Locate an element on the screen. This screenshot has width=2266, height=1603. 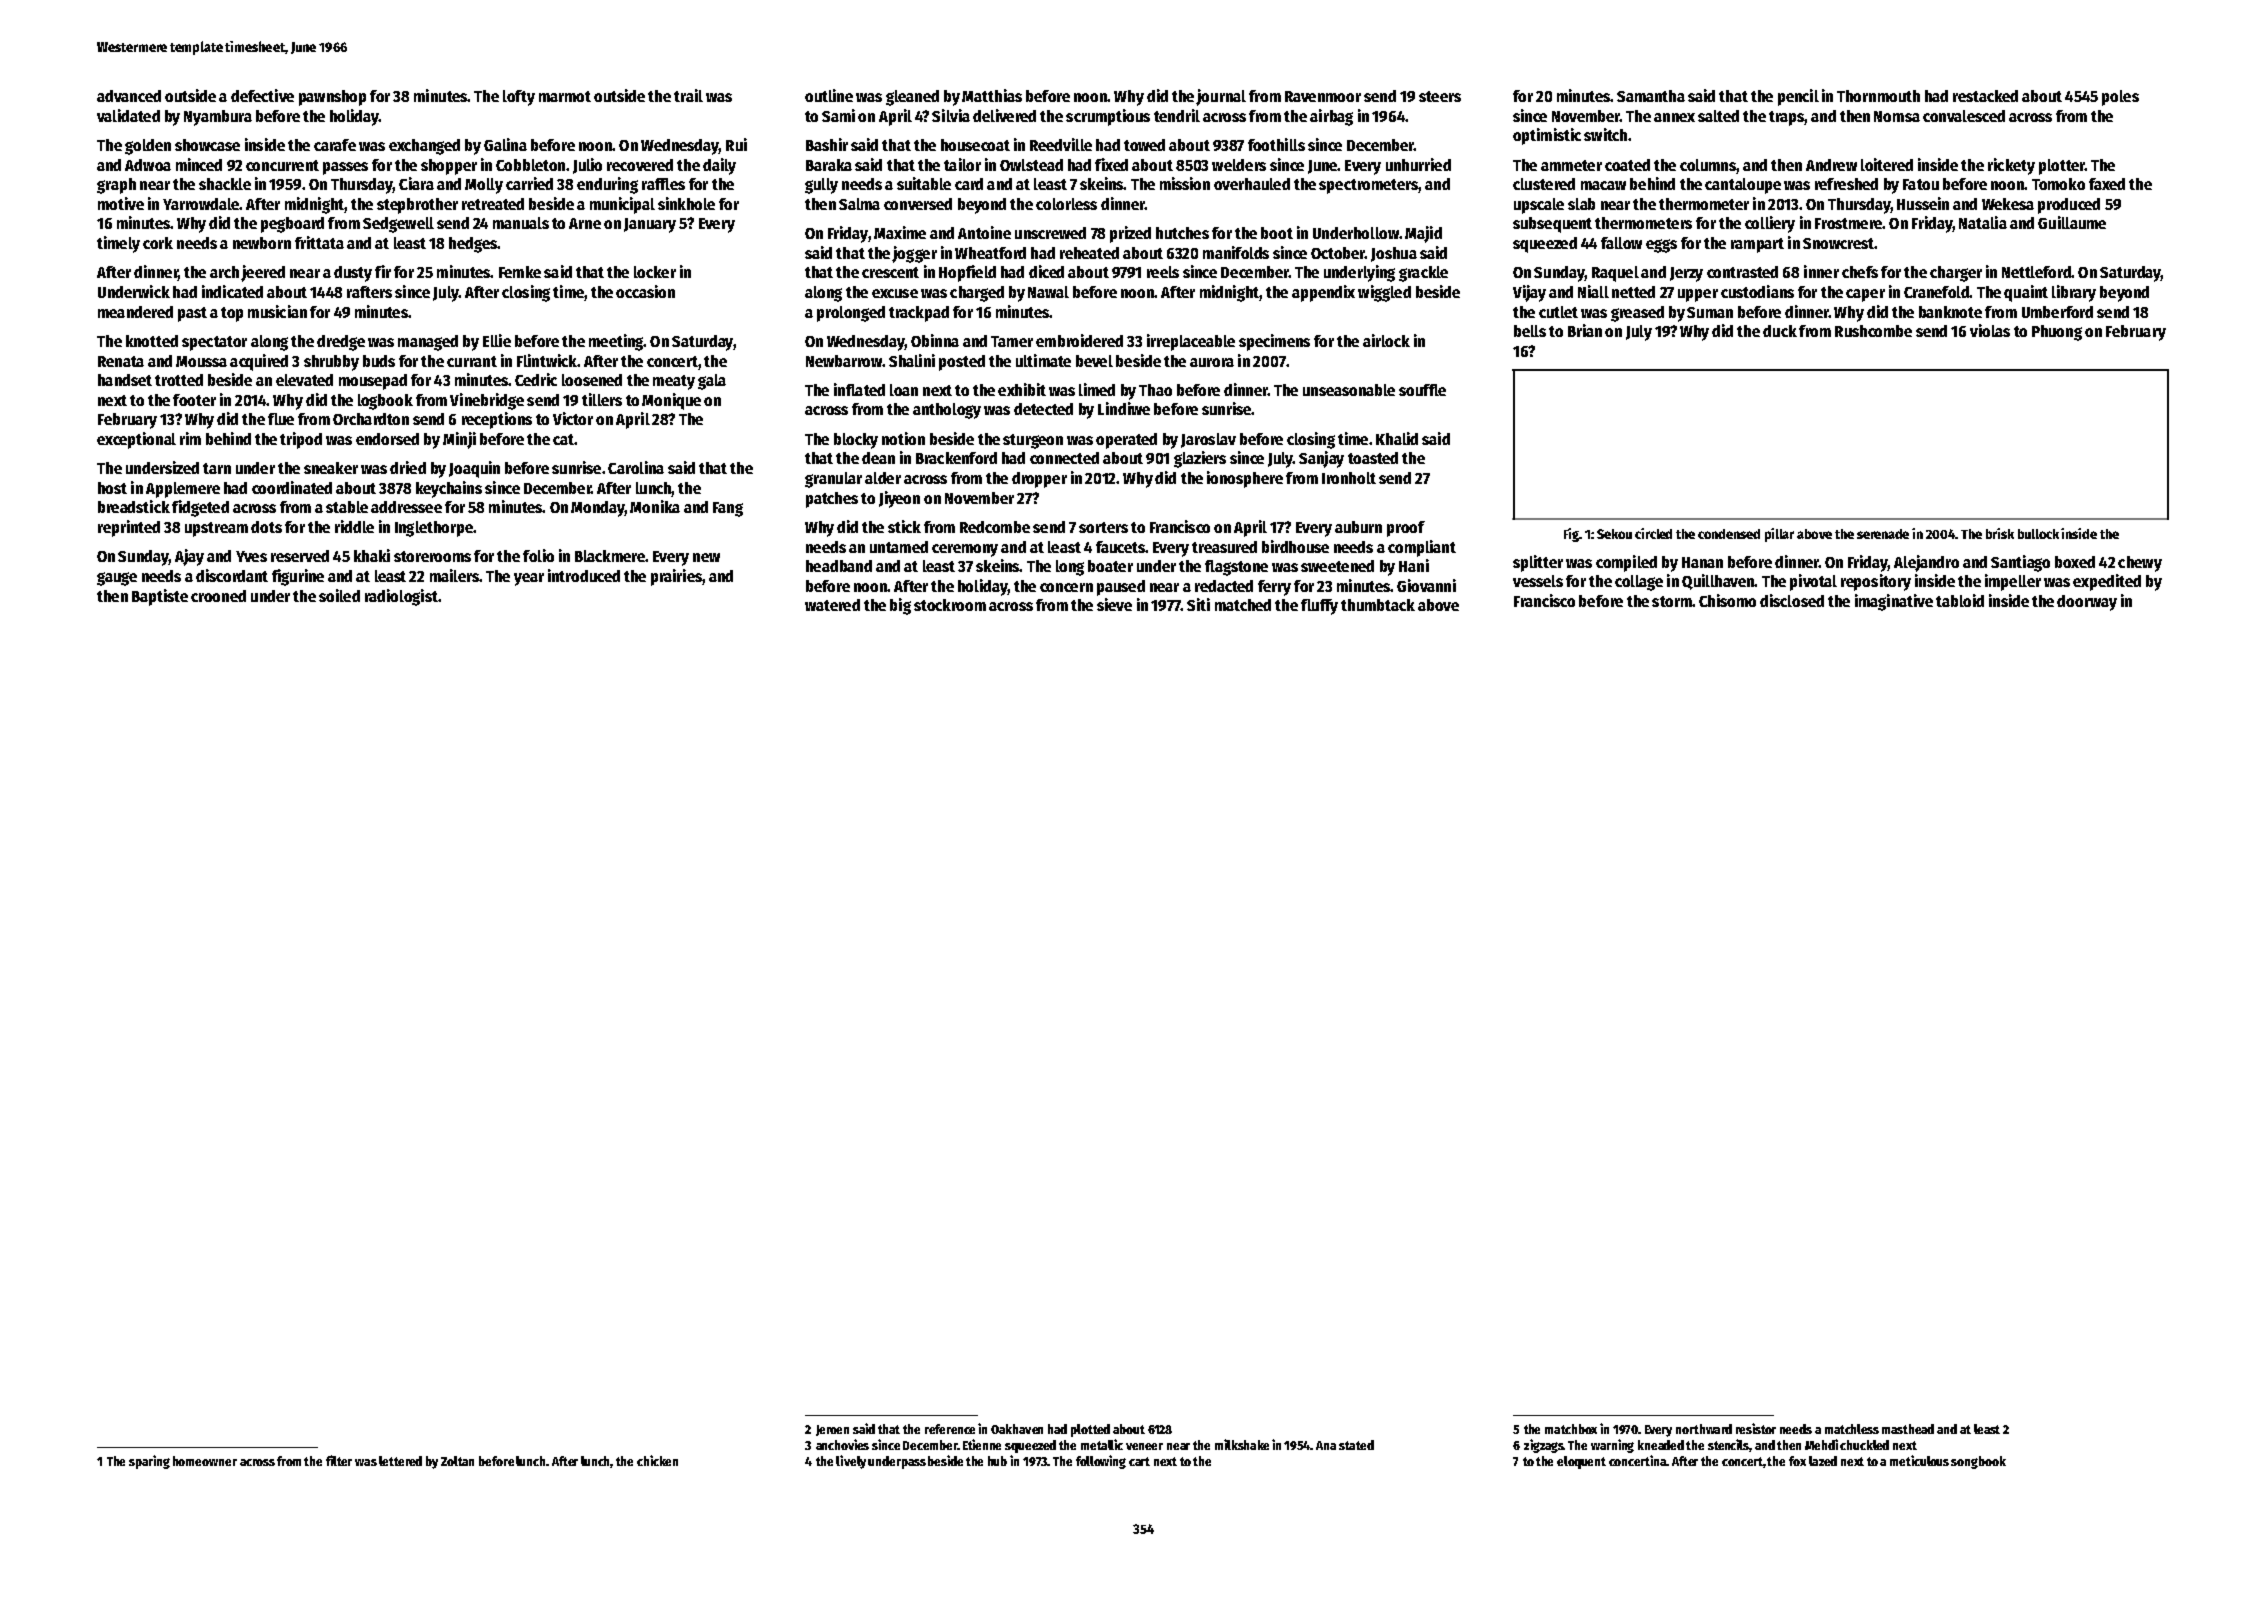
poles is located at coordinates (2120, 98).
